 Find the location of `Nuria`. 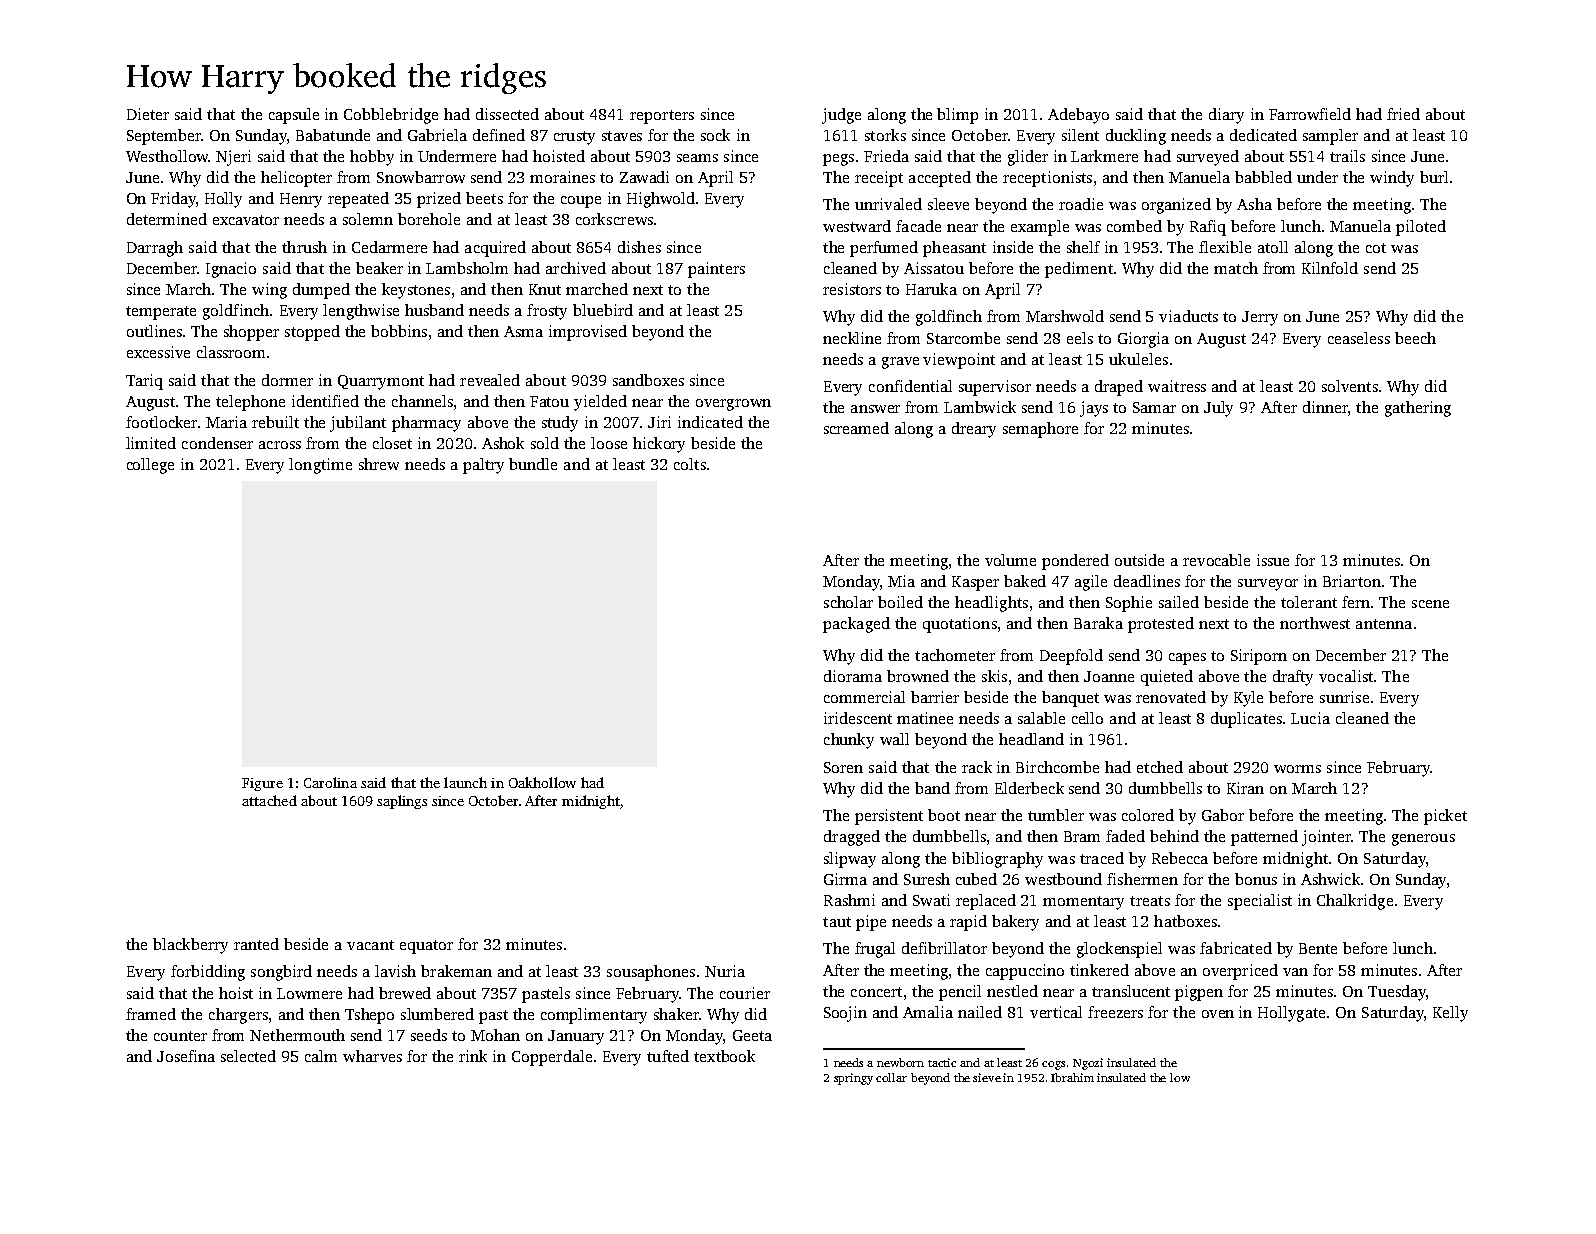

Nuria is located at coordinates (725, 971).
